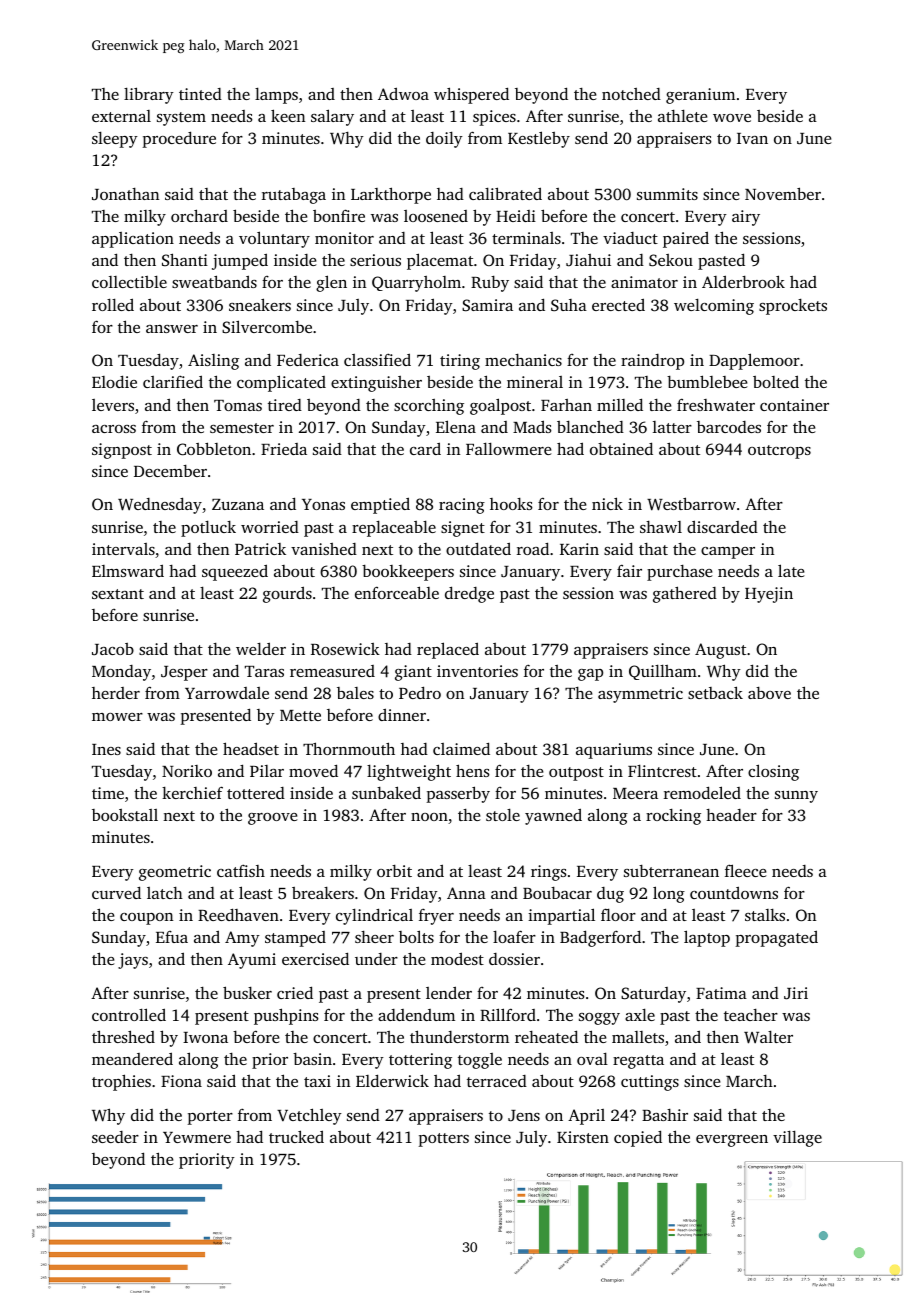 The width and height of the page is (924, 1314). I want to click on potters, so click(443, 1140).
